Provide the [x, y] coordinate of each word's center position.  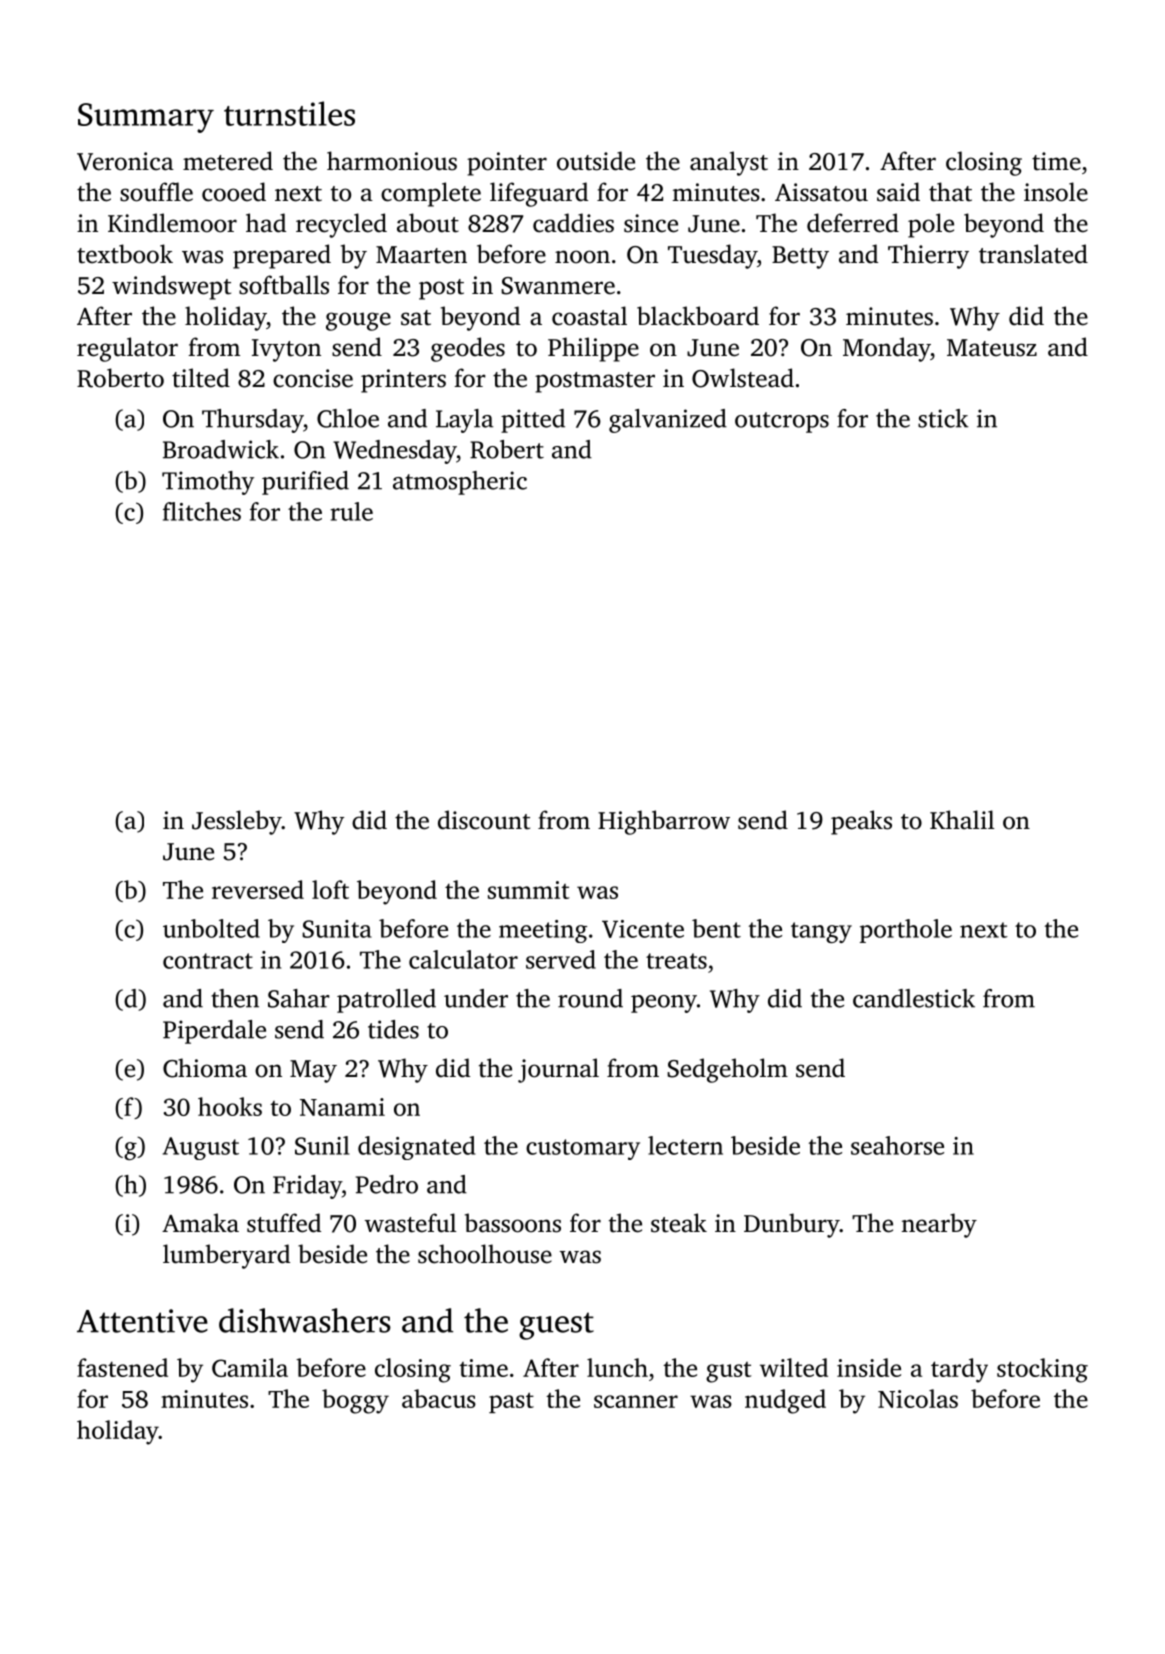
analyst [729, 163]
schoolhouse [485, 1254]
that [950, 192]
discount [484, 820]
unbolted [211, 928]
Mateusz [992, 348]
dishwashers [305, 1320]
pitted [533, 421]
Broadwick [221, 449]
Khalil [962, 819]
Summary [146, 118]
